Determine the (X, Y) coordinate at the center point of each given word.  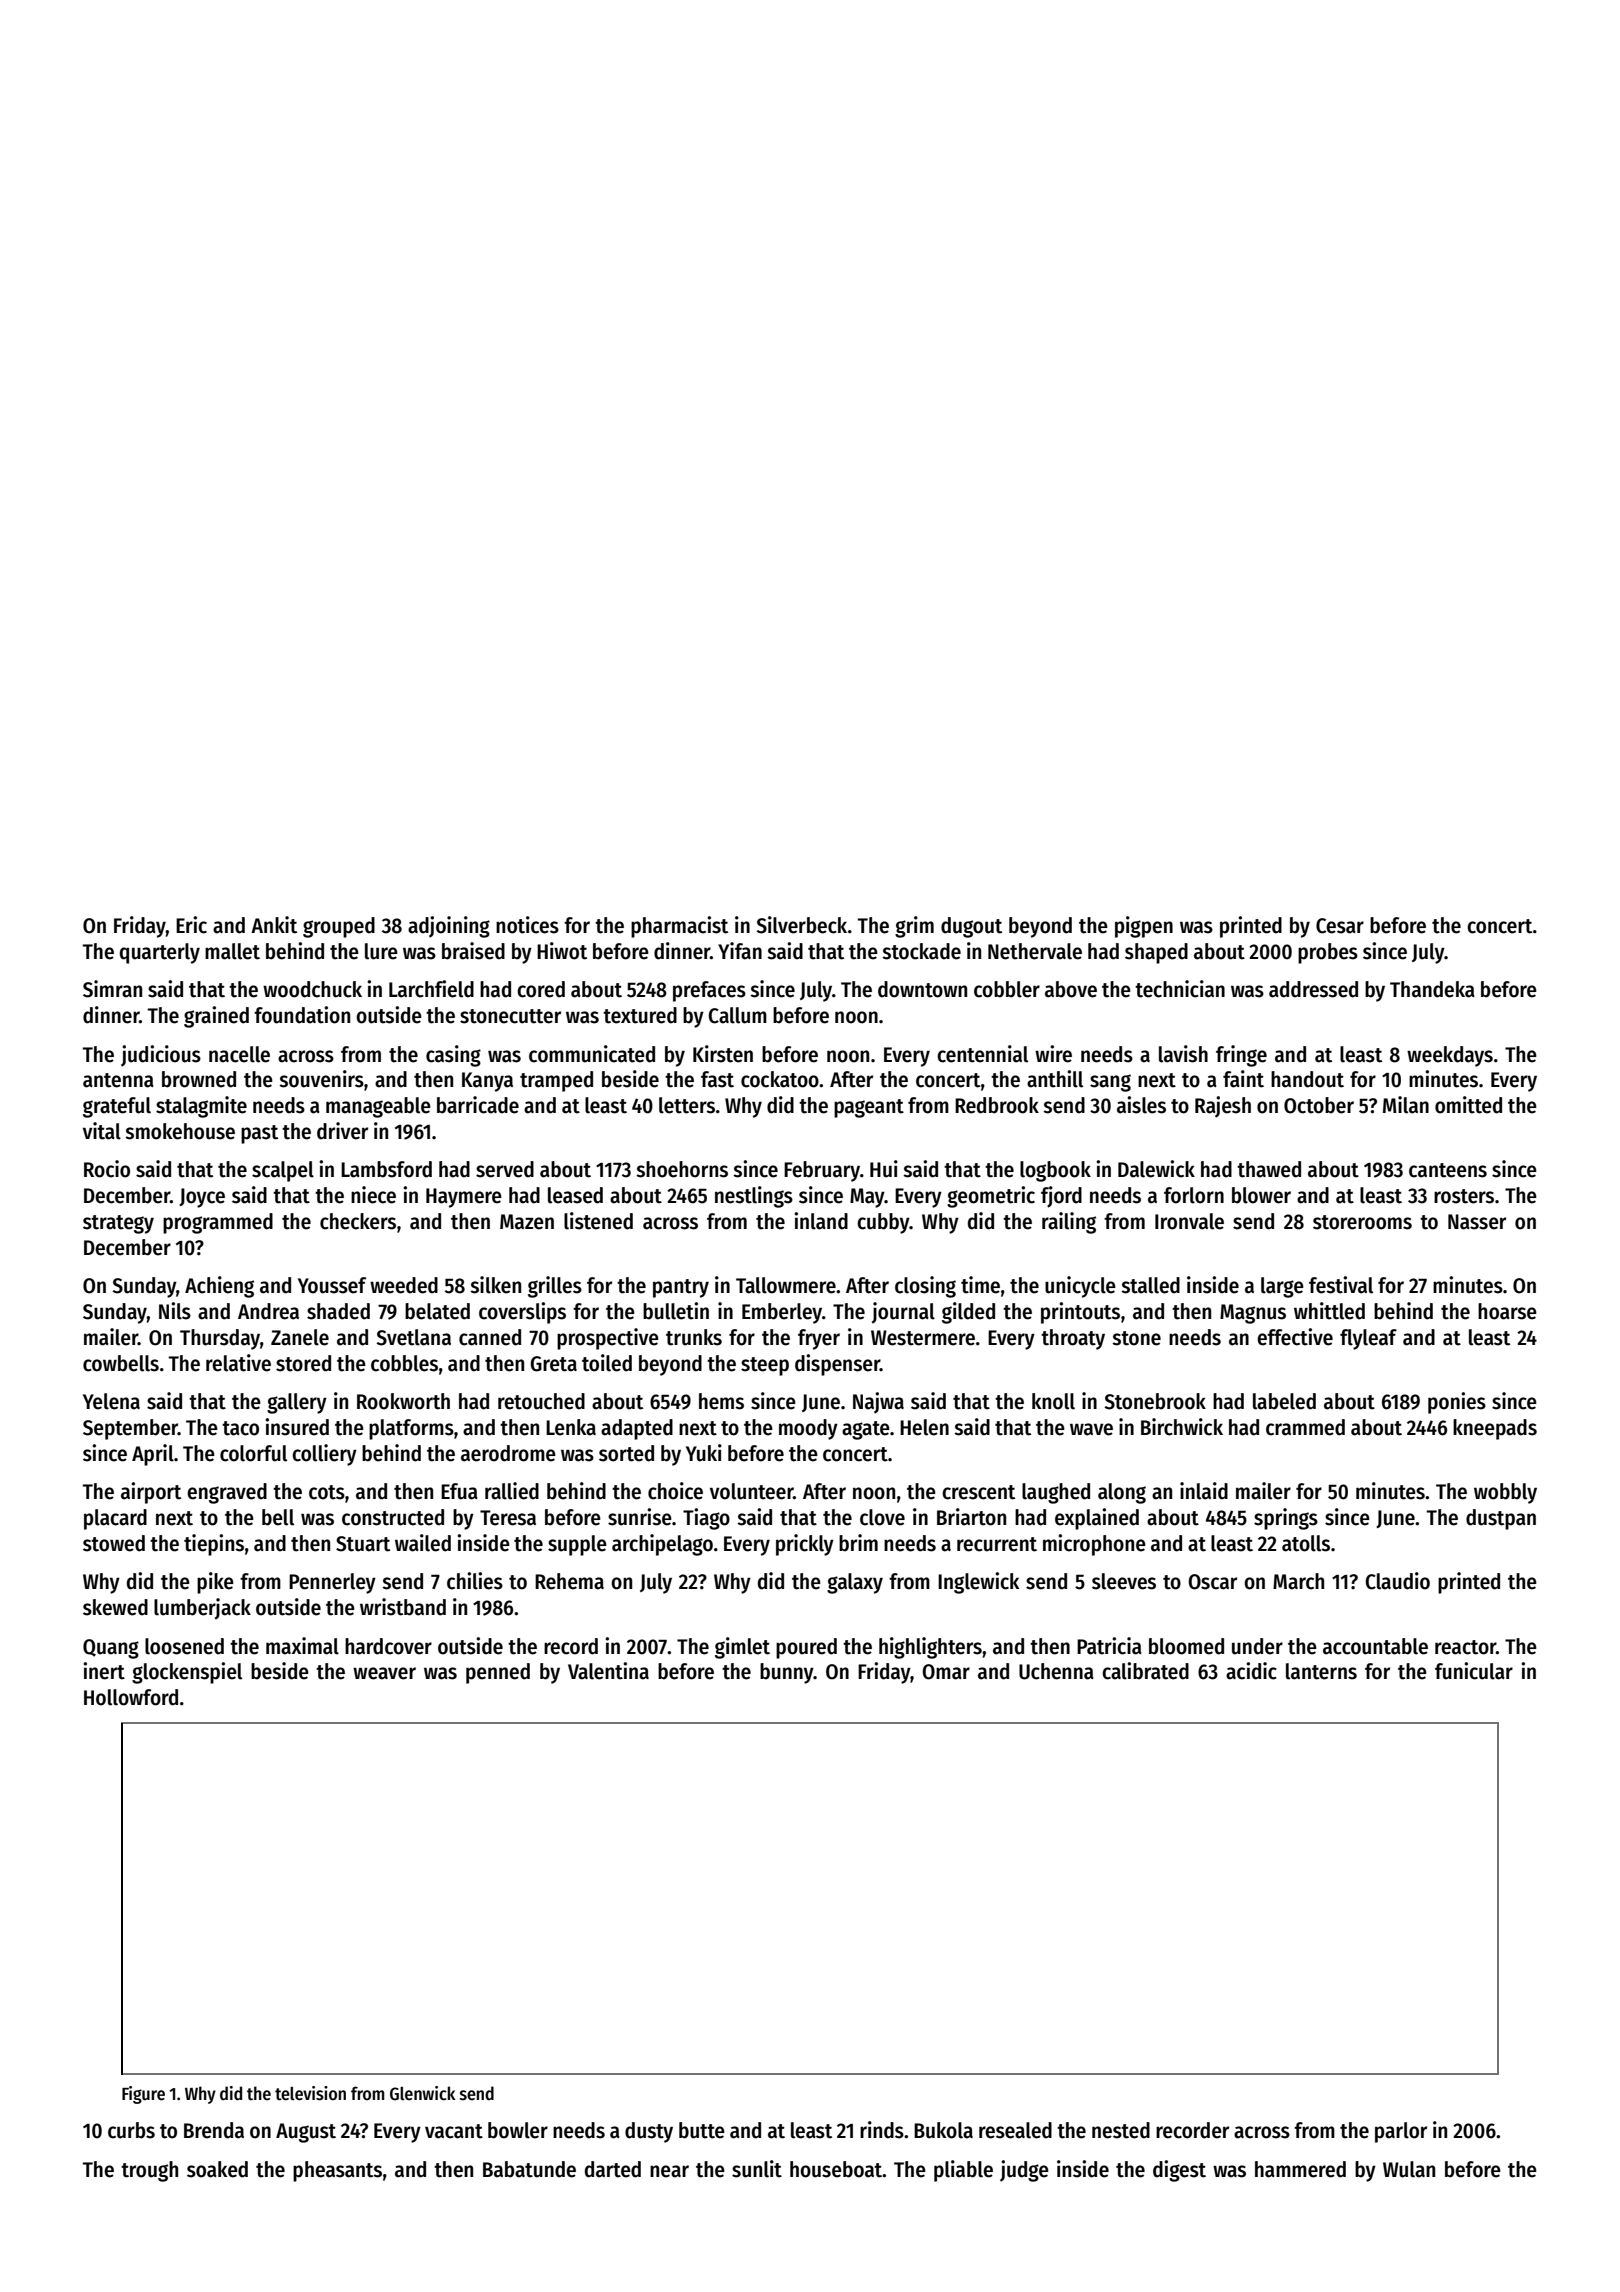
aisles (1141, 1105)
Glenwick (422, 2093)
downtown (922, 989)
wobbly (1505, 1493)
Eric (191, 925)
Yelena (111, 1401)
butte (702, 2130)
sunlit (757, 2169)
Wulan (1409, 2169)
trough (149, 2171)
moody (808, 1429)
